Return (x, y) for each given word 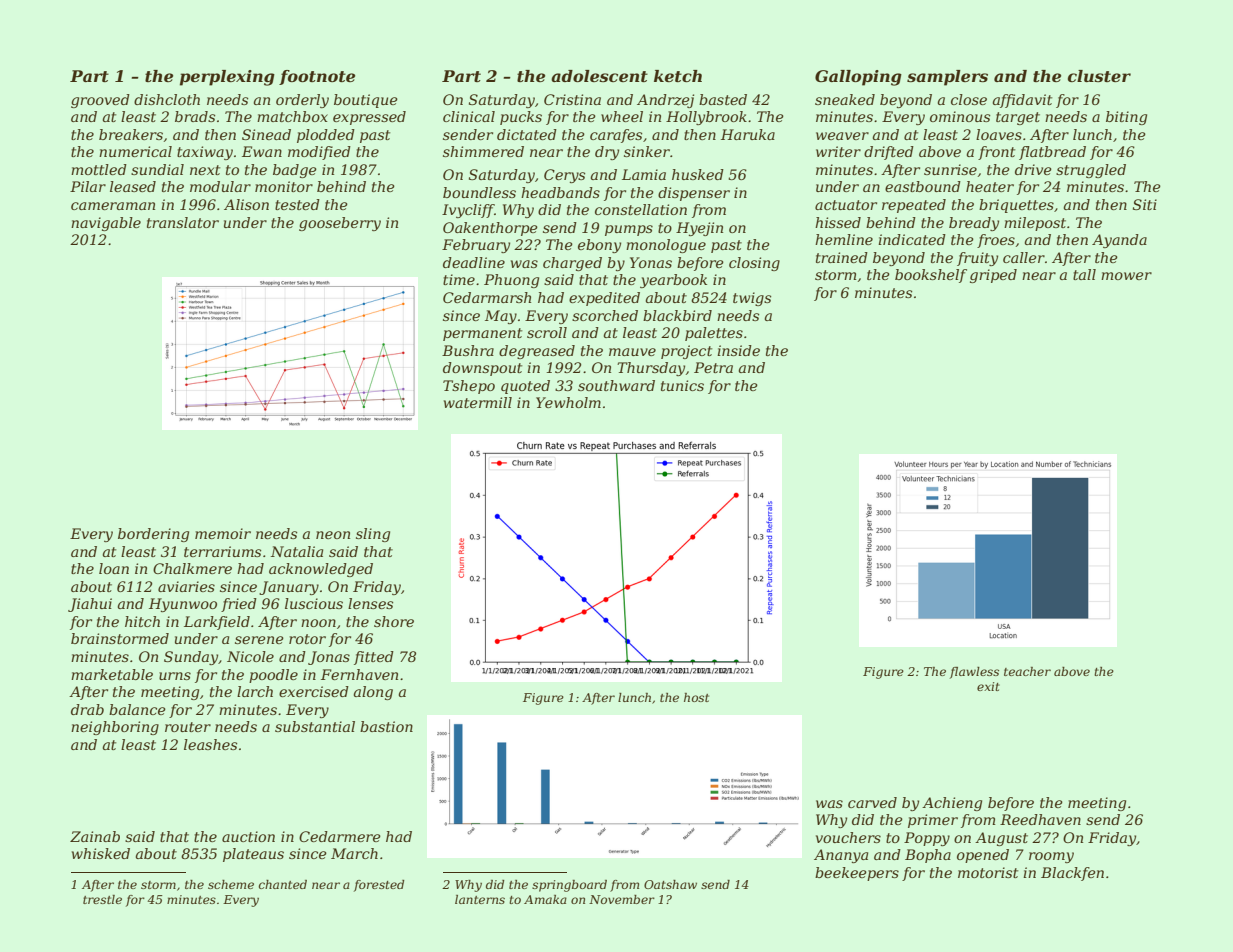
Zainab (95, 836)
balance (137, 709)
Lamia (644, 174)
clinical (469, 116)
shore (394, 621)
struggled (1091, 171)
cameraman (113, 206)
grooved (100, 101)
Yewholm (568, 402)
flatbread (1052, 153)
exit (988, 686)
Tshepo (469, 387)
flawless (974, 673)
